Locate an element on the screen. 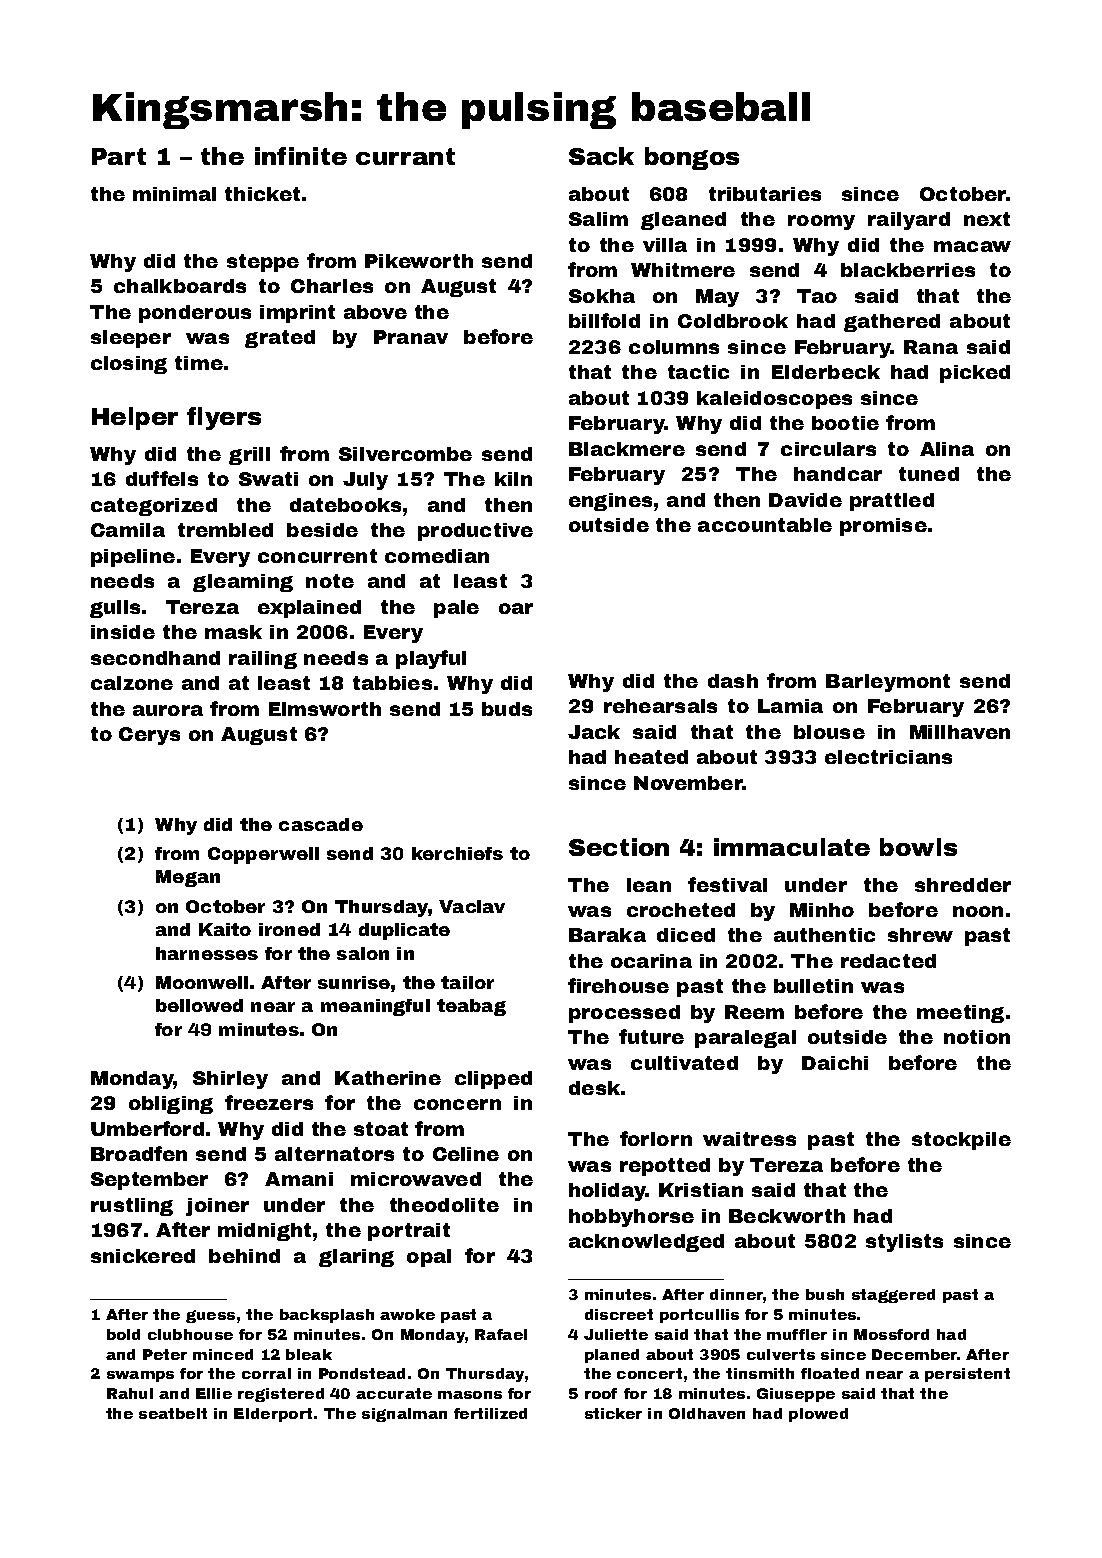 The width and height of the screenshot is (1102, 1558). sticker is located at coordinates (613, 1413).
